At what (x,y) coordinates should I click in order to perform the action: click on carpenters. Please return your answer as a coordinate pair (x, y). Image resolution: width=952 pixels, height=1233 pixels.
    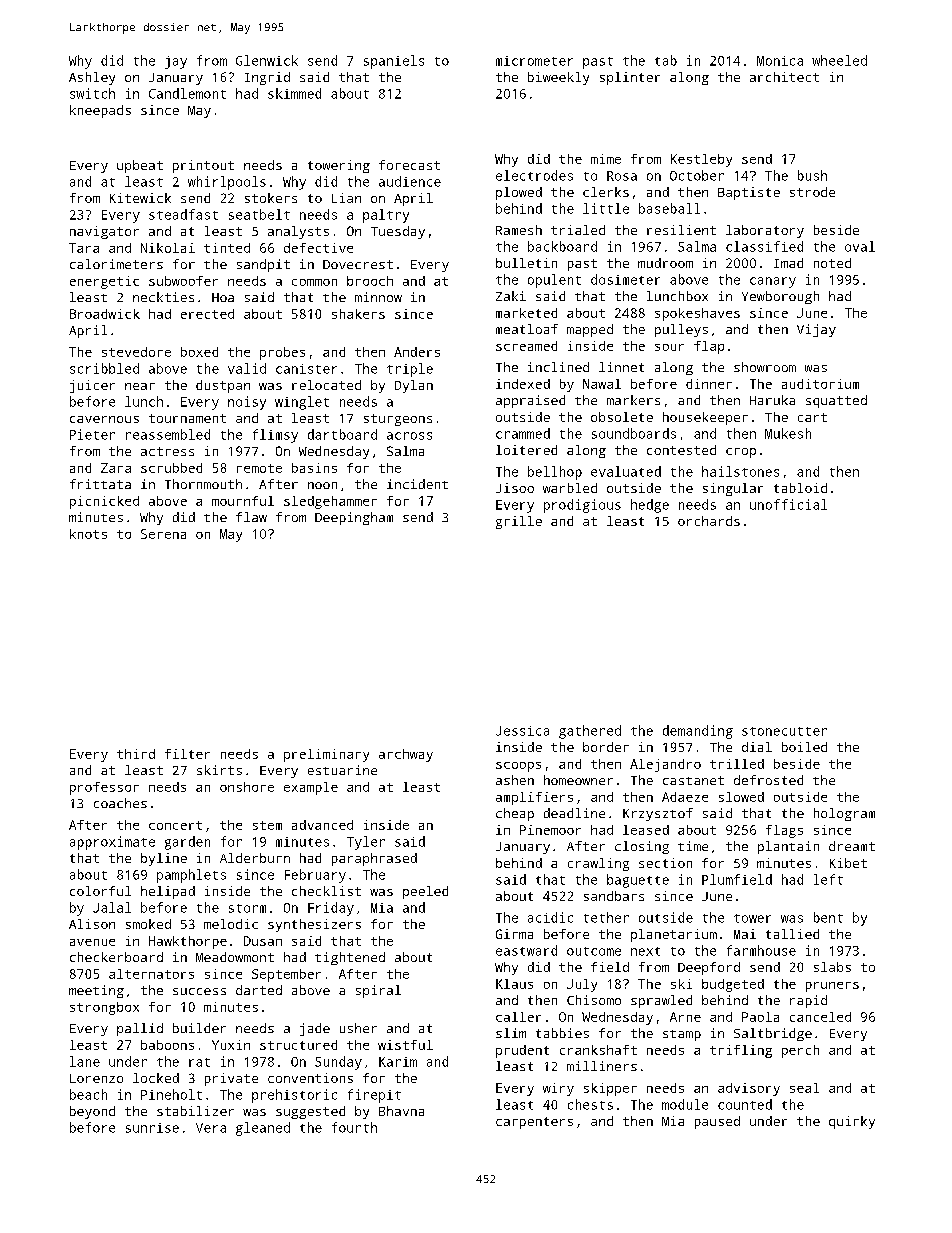
    Looking at the image, I should click on (534, 1123).
